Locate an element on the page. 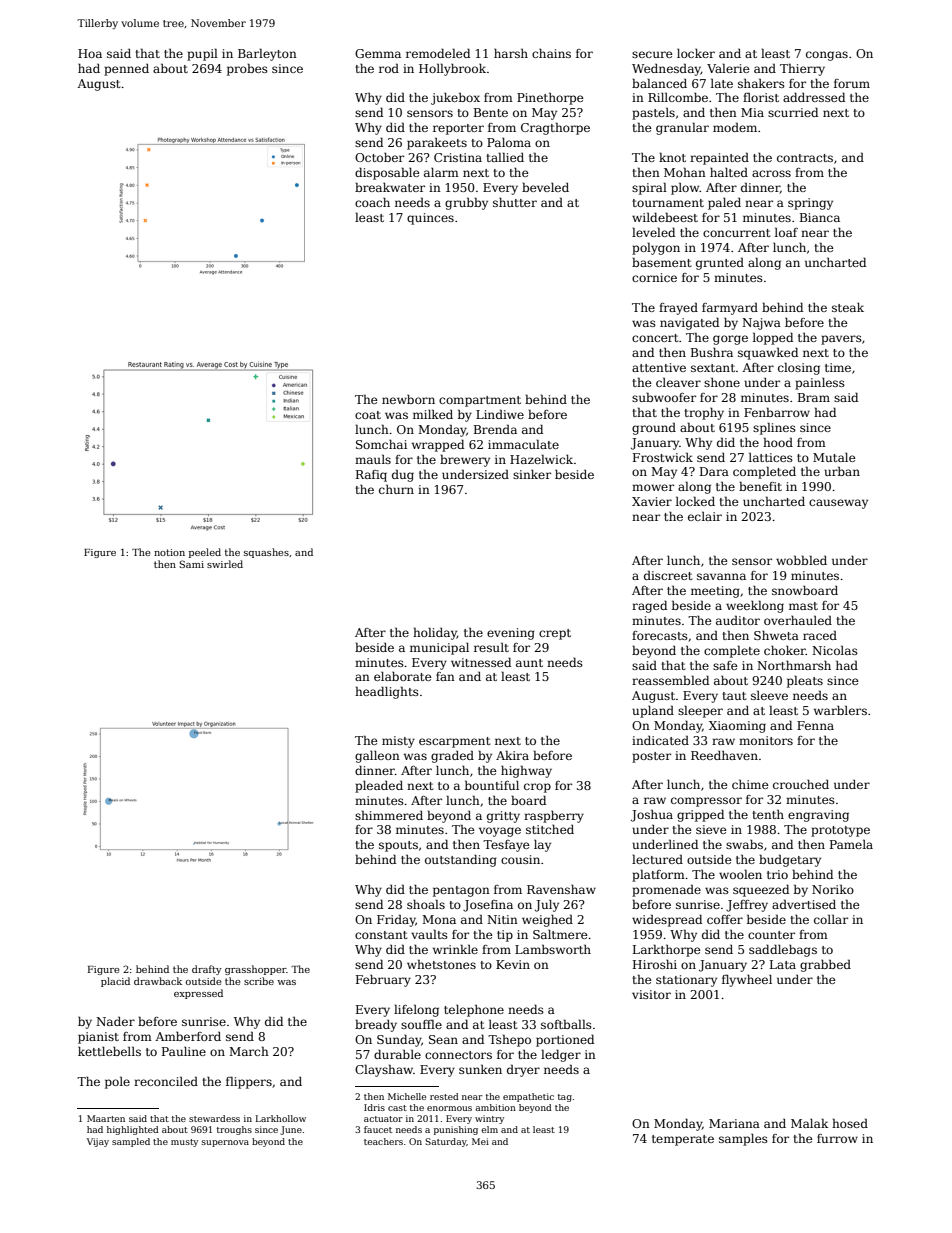  coat is located at coordinates (368, 415).
